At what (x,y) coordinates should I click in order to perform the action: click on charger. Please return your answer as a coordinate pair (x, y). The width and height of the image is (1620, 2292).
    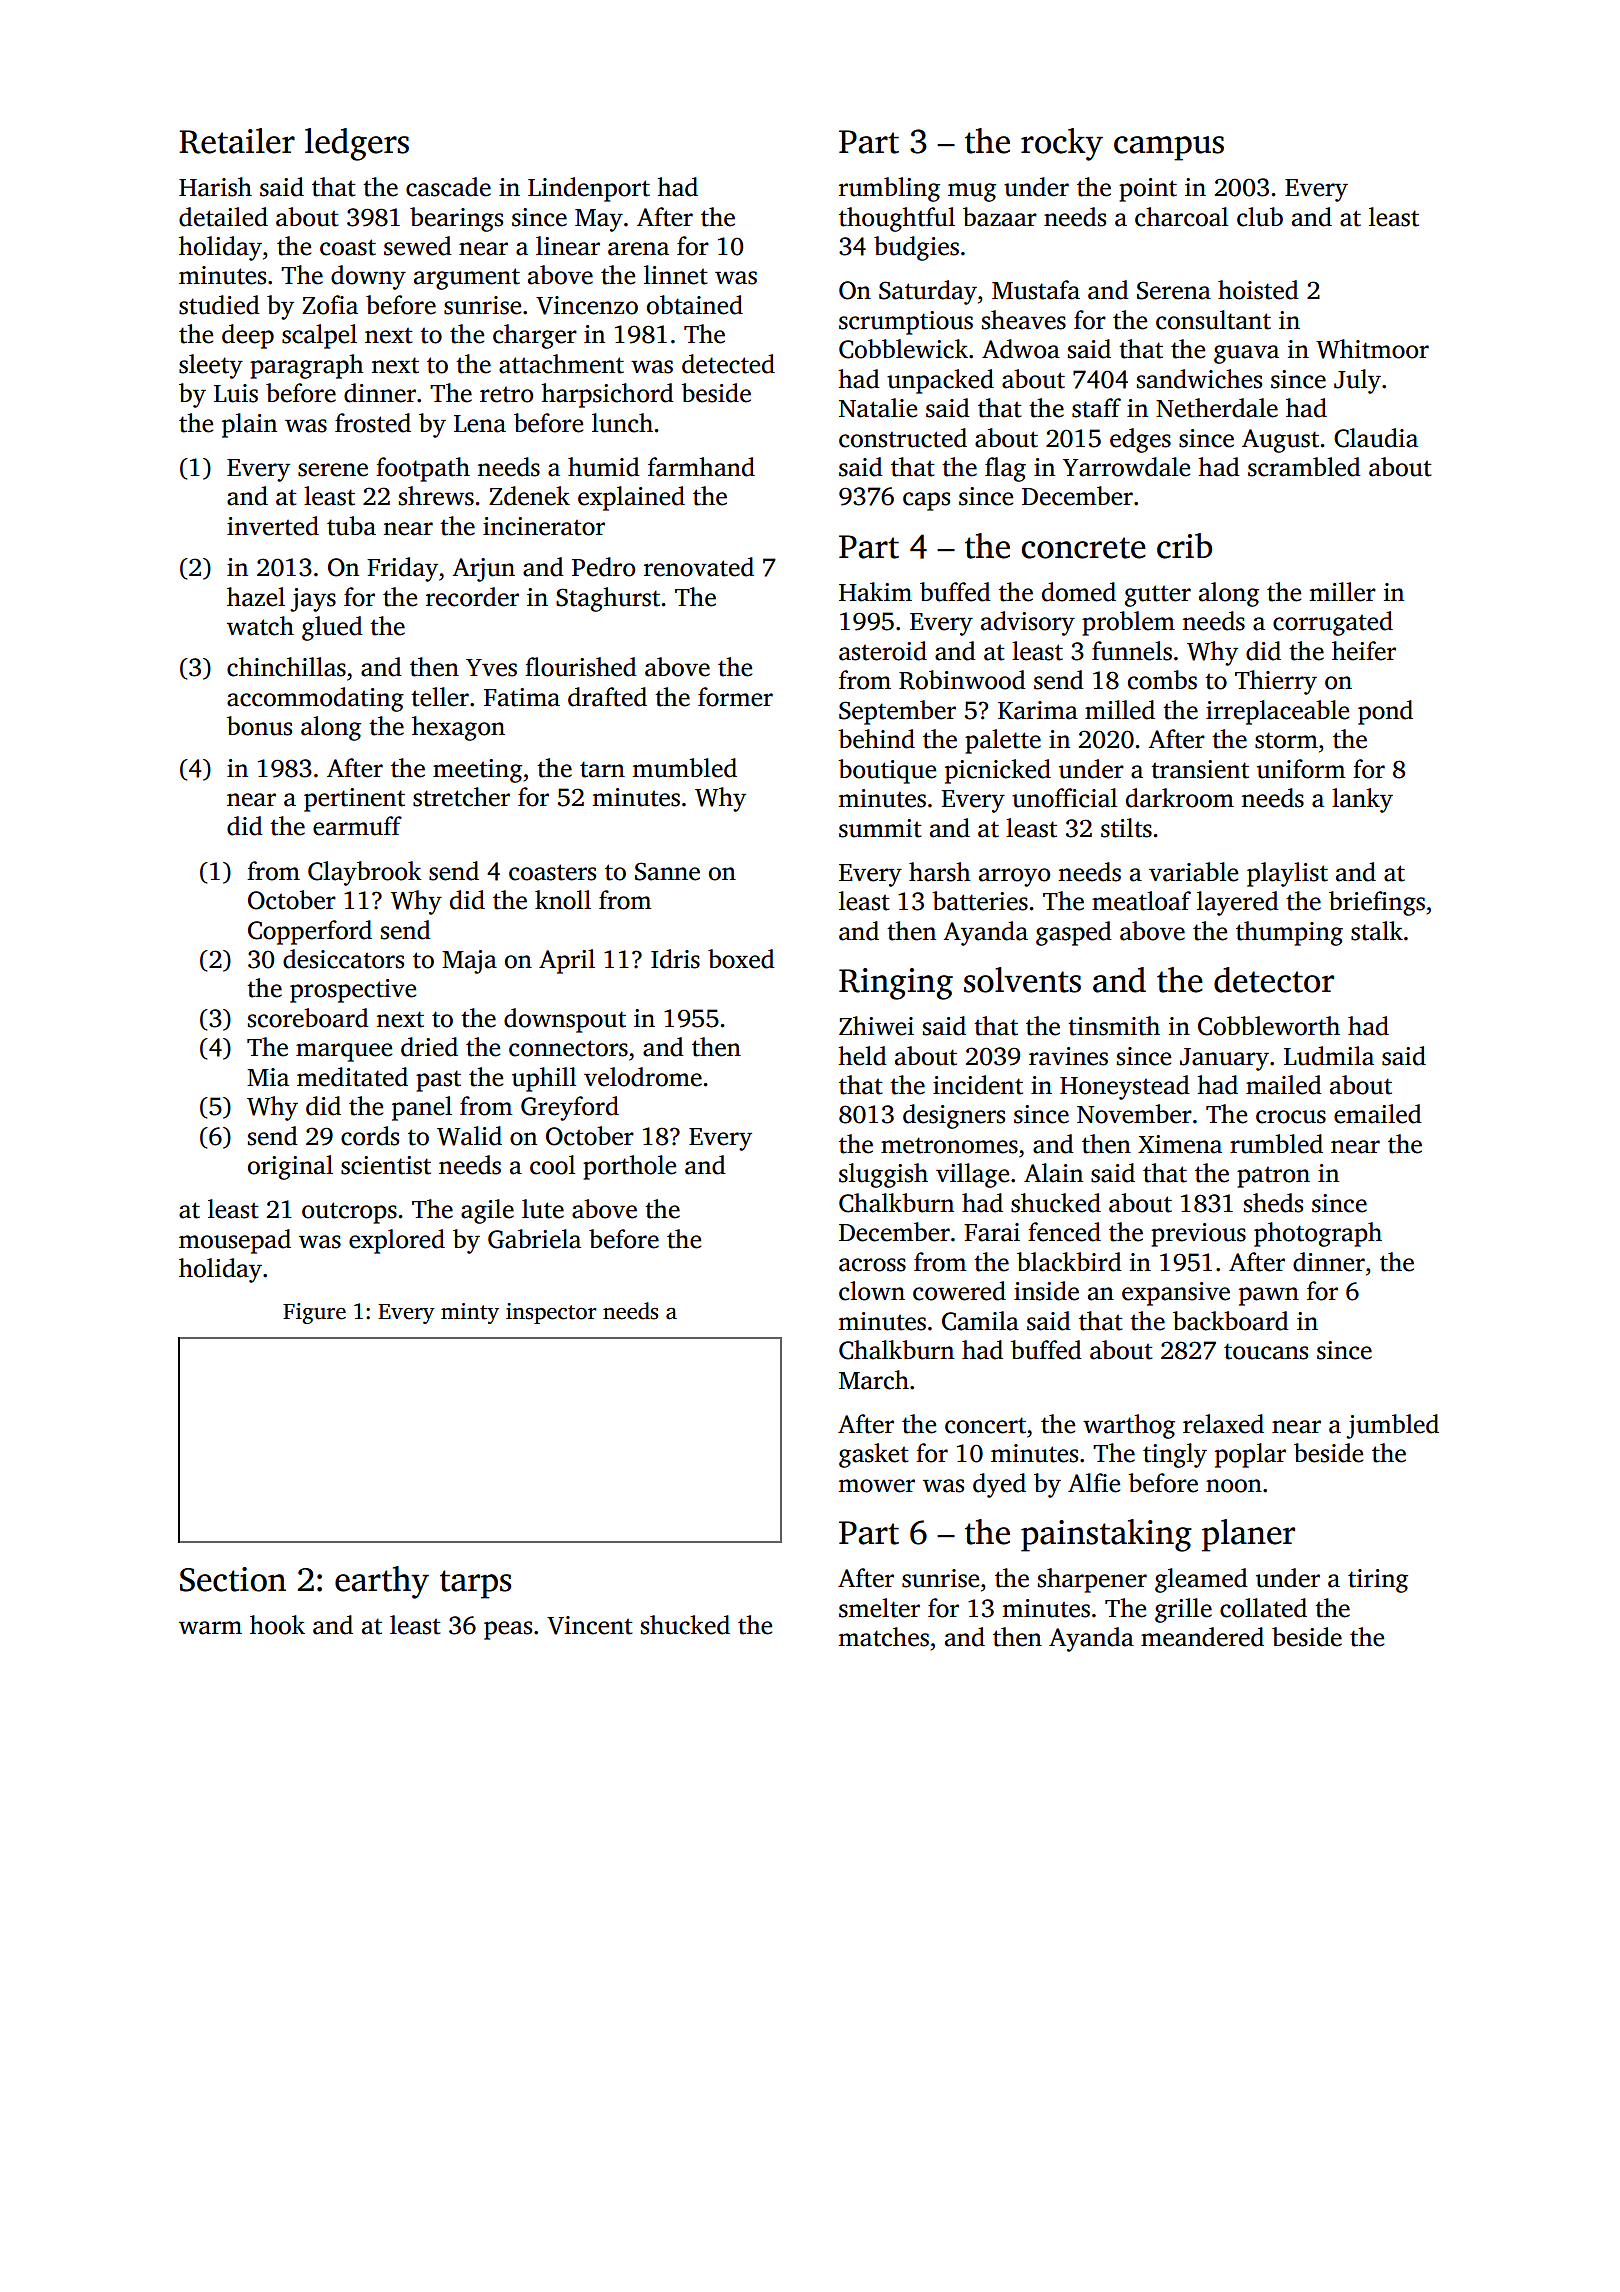
    Looking at the image, I should click on (535, 336).
